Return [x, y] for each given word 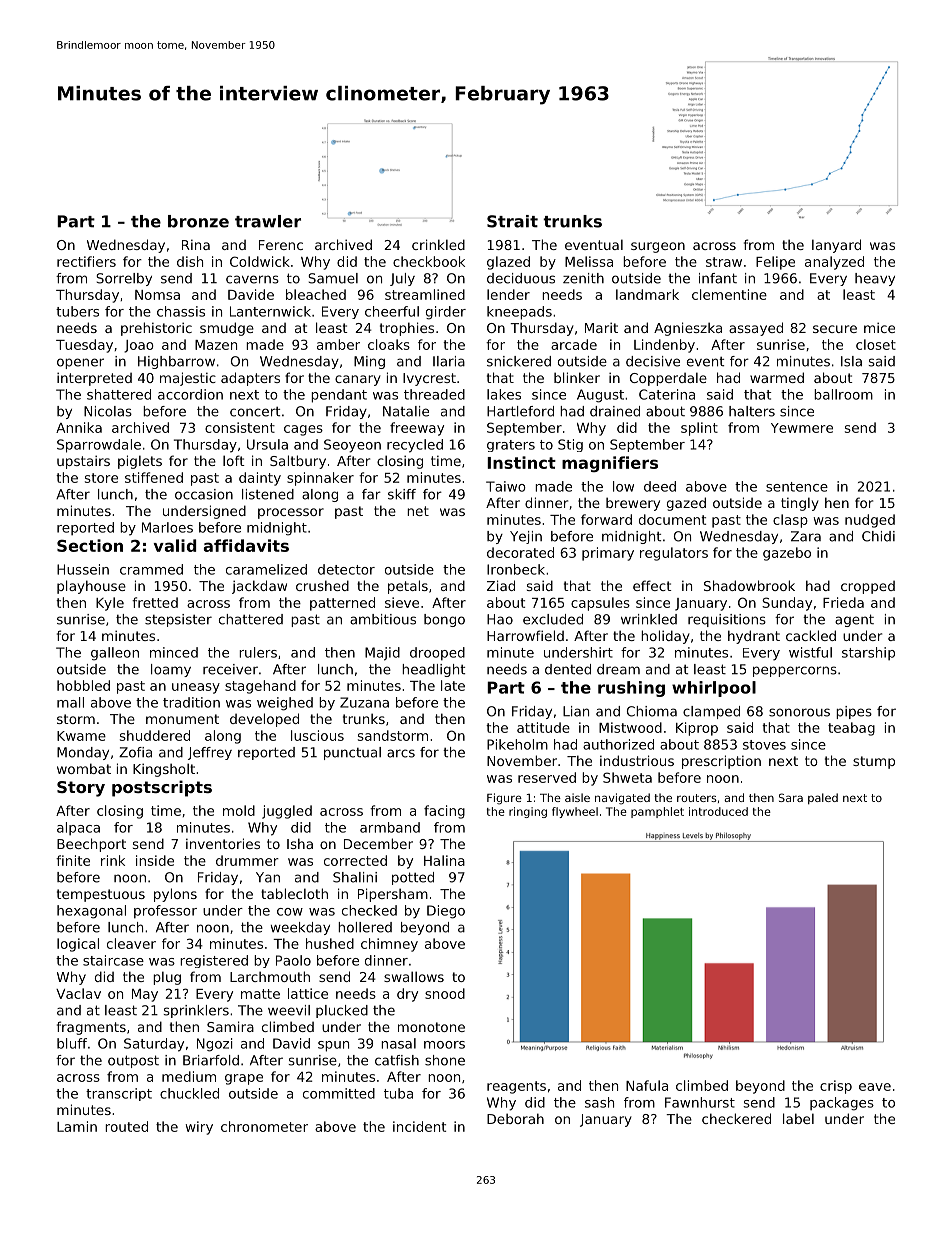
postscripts [162, 788]
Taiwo [506, 486]
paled [823, 798]
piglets [140, 462]
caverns [252, 279]
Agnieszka [688, 329]
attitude [543, 727]
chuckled [189, 1093]
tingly [800, 504]
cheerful [392, 311]
